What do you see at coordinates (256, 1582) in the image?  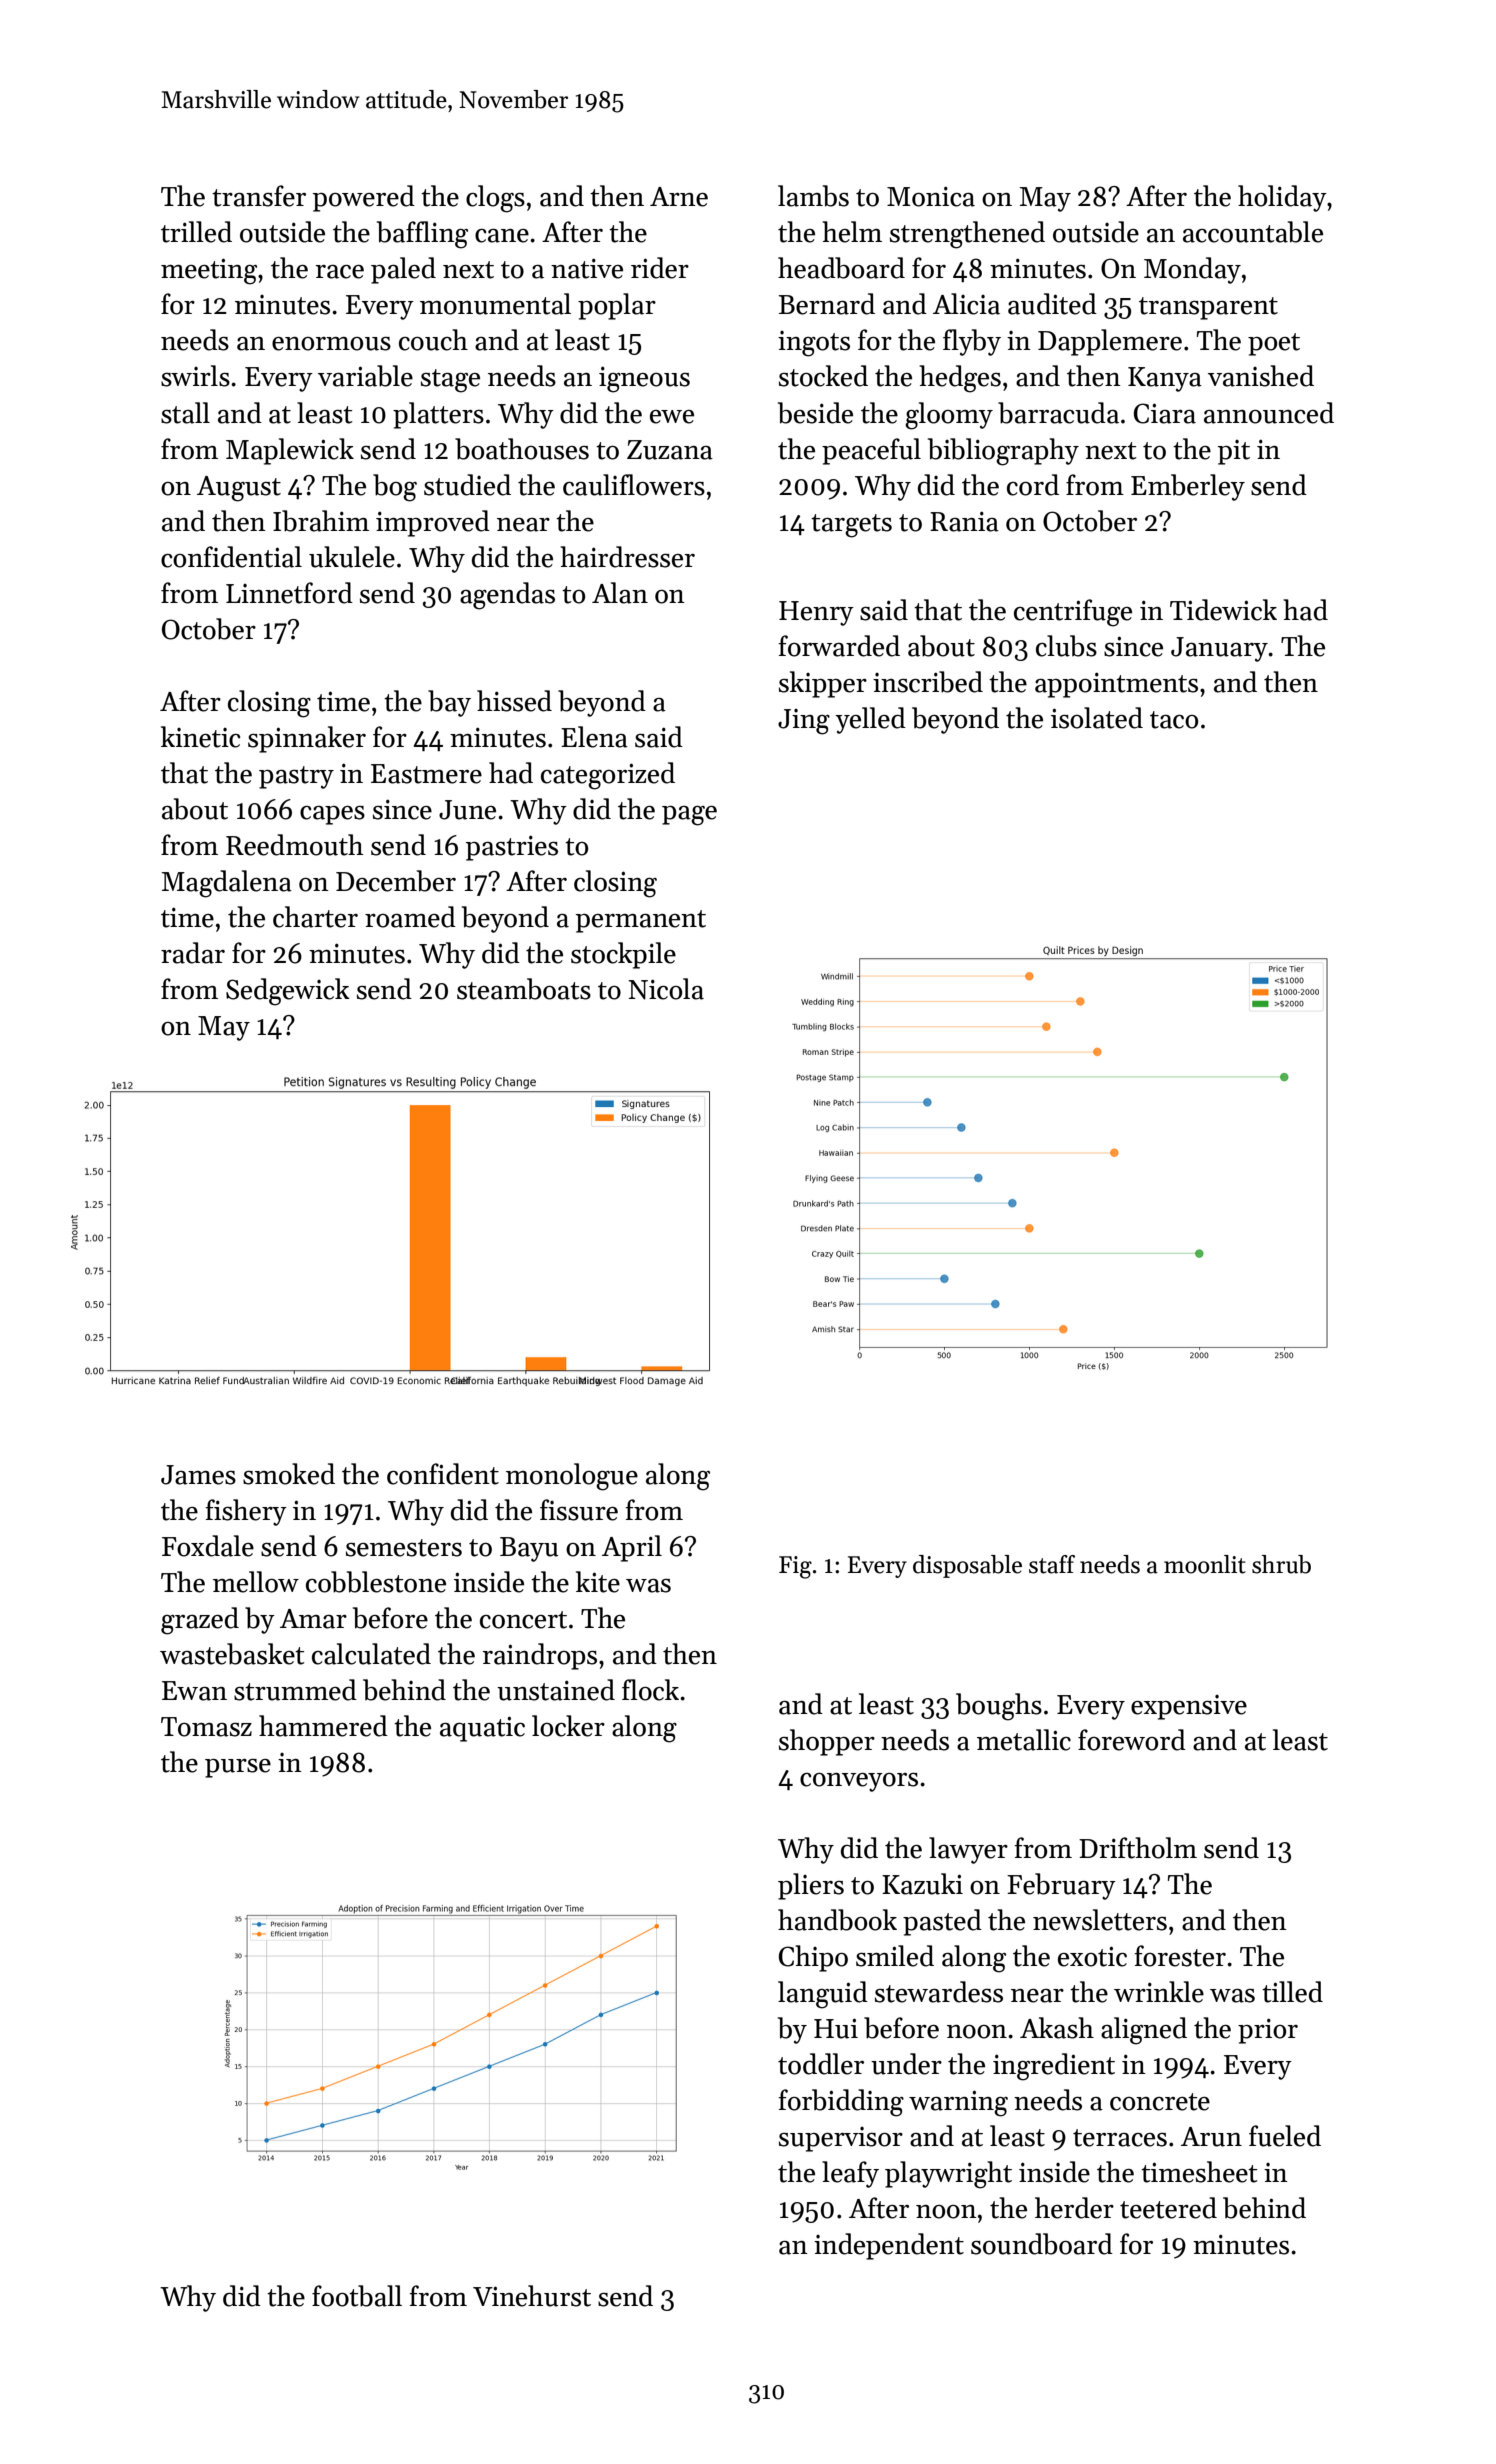 I see `mellow` at bounding box center [256, 1582].
